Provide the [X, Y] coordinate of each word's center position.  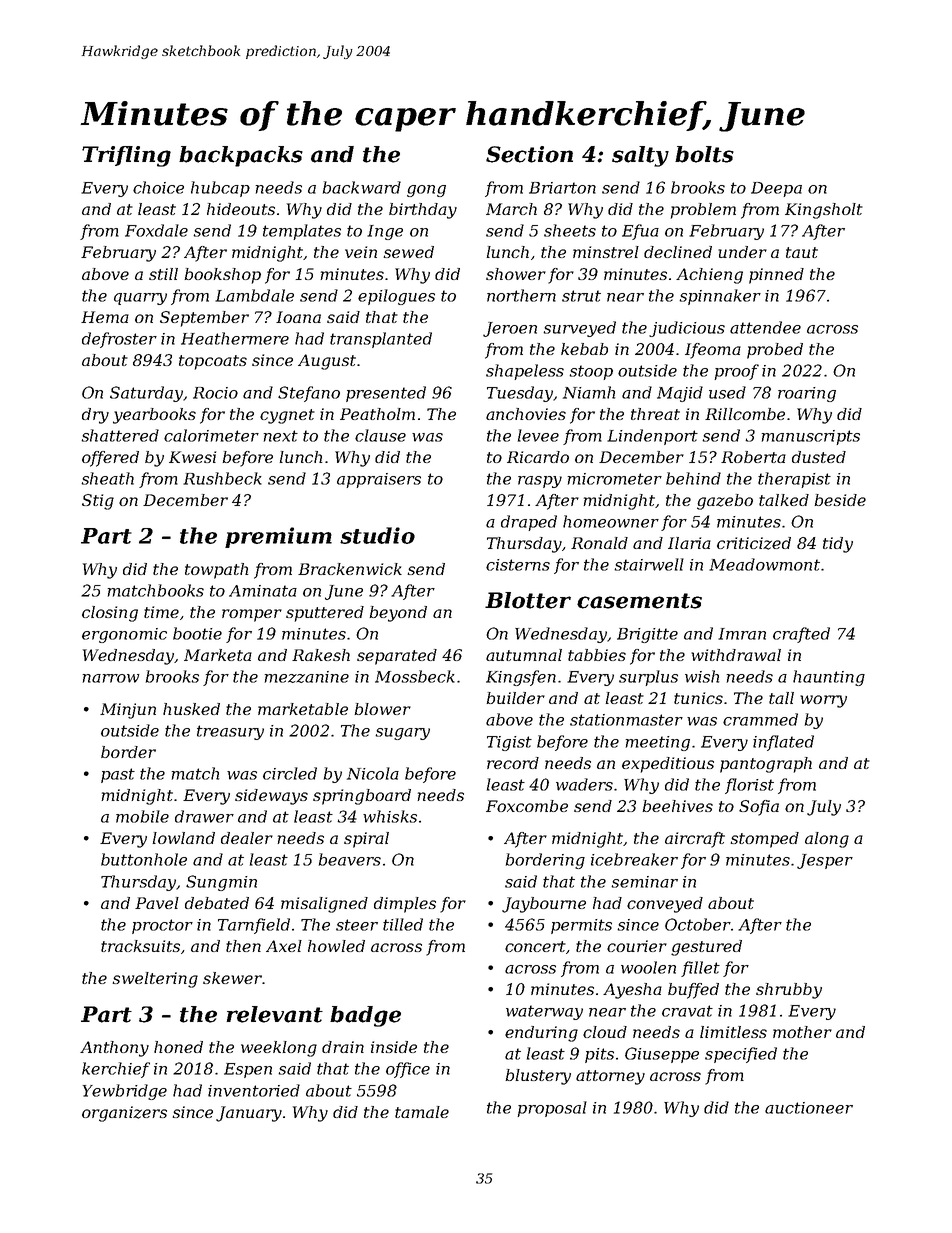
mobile [142, 816]
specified [741, 1055]
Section [529, 154]
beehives [677, 806]
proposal [552, 1109]
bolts [704, 154]
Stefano [309, 394]
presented [386, 394]
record [513, 763]
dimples [405, 905]
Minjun [128, 711]
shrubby [789, 991]
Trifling [126, 156]
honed [178, 1047]
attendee [765, 327]
